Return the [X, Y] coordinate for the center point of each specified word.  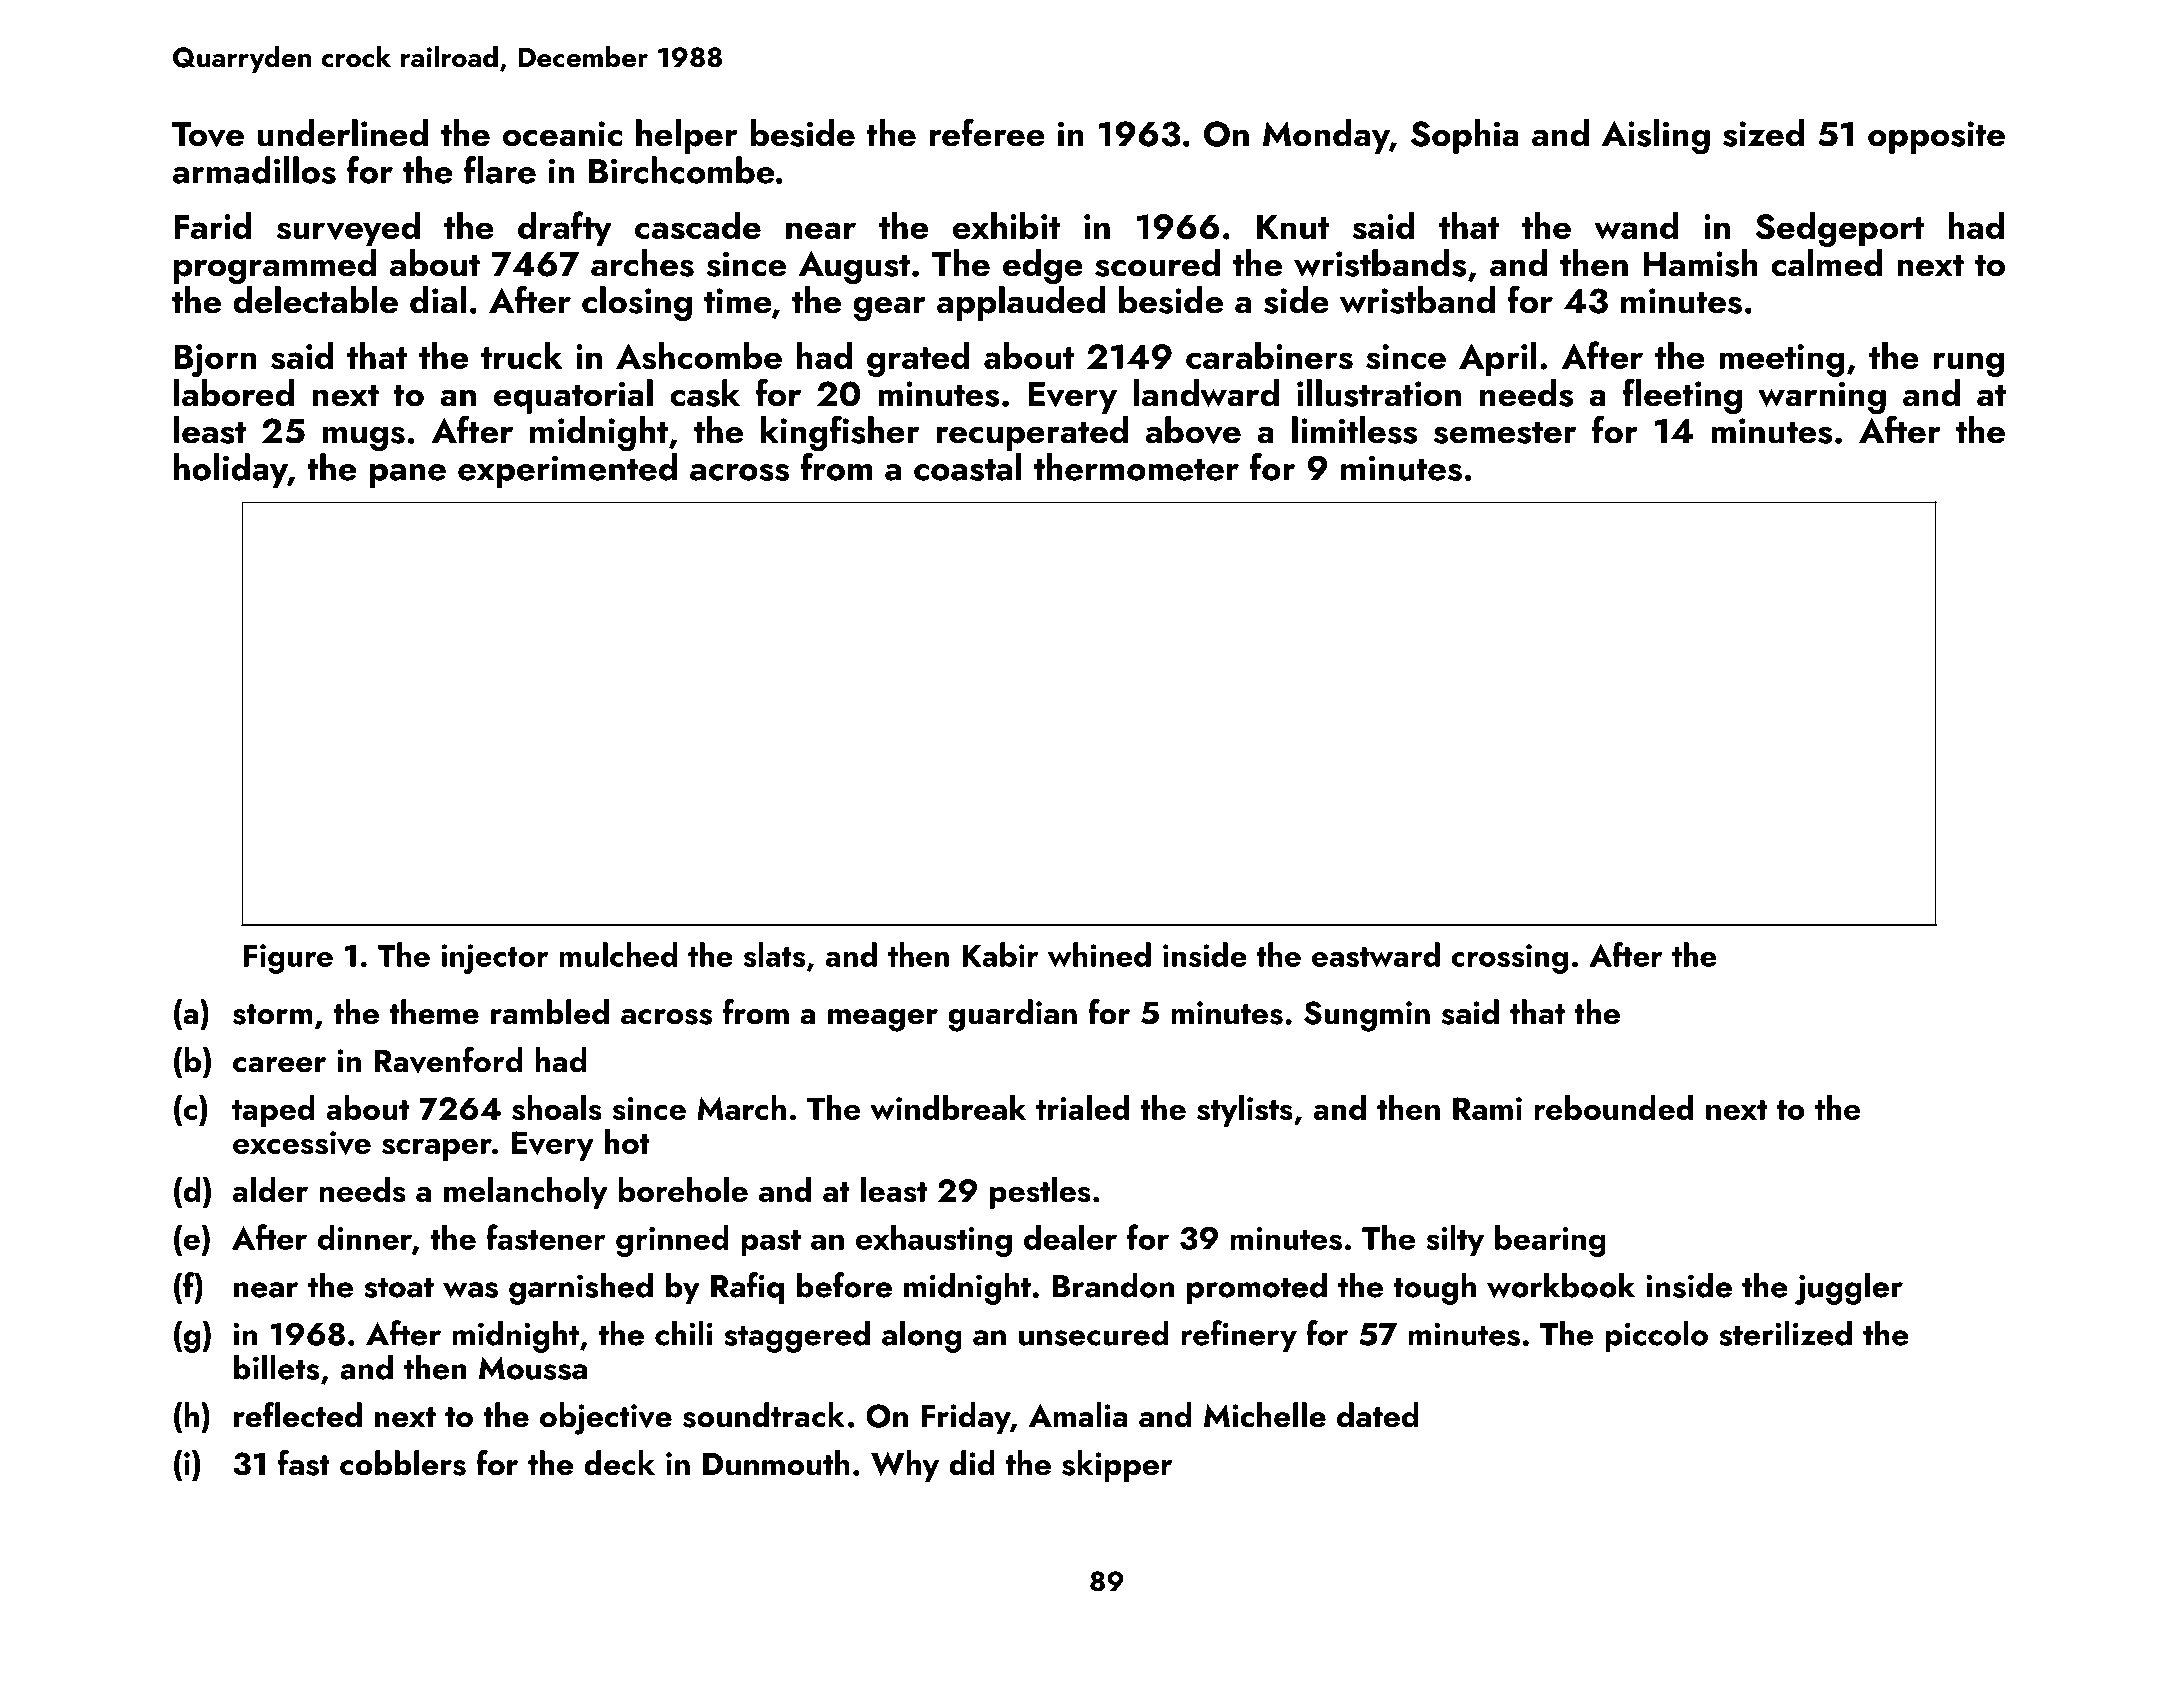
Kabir [1000, 954]
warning [1822, 397]
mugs [364, 439]
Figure [288, 959]
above [1193, 430]
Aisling [1655, 136]
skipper [1117, 1466]
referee [987, 132]
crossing [1509, 959]
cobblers [403, 1463]
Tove [208, 135]
